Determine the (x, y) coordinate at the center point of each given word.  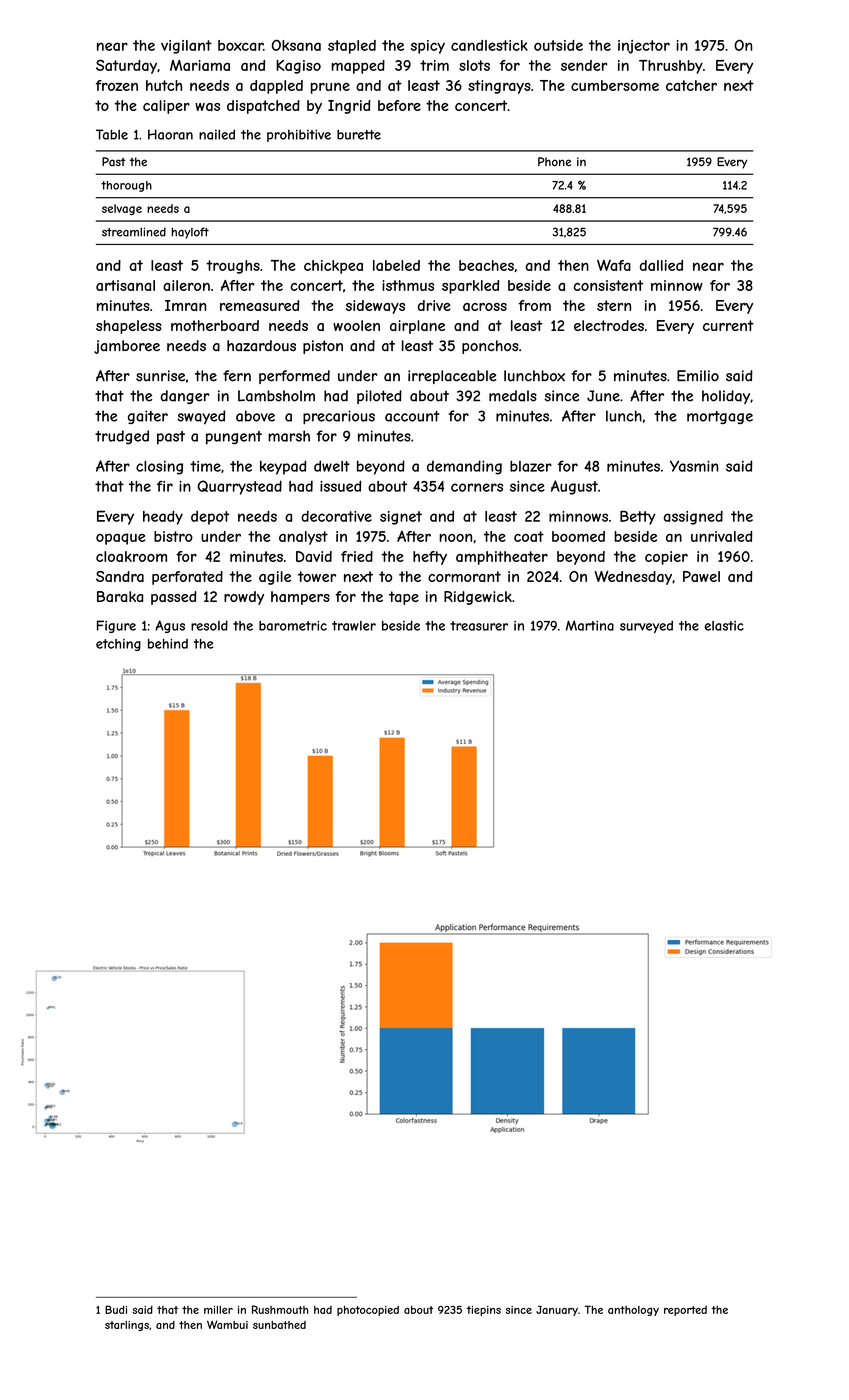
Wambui (227, 1324)
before (399, 105)
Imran (185, 305)
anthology (633, 1311)
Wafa (614, 265)
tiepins (484, 1311)
